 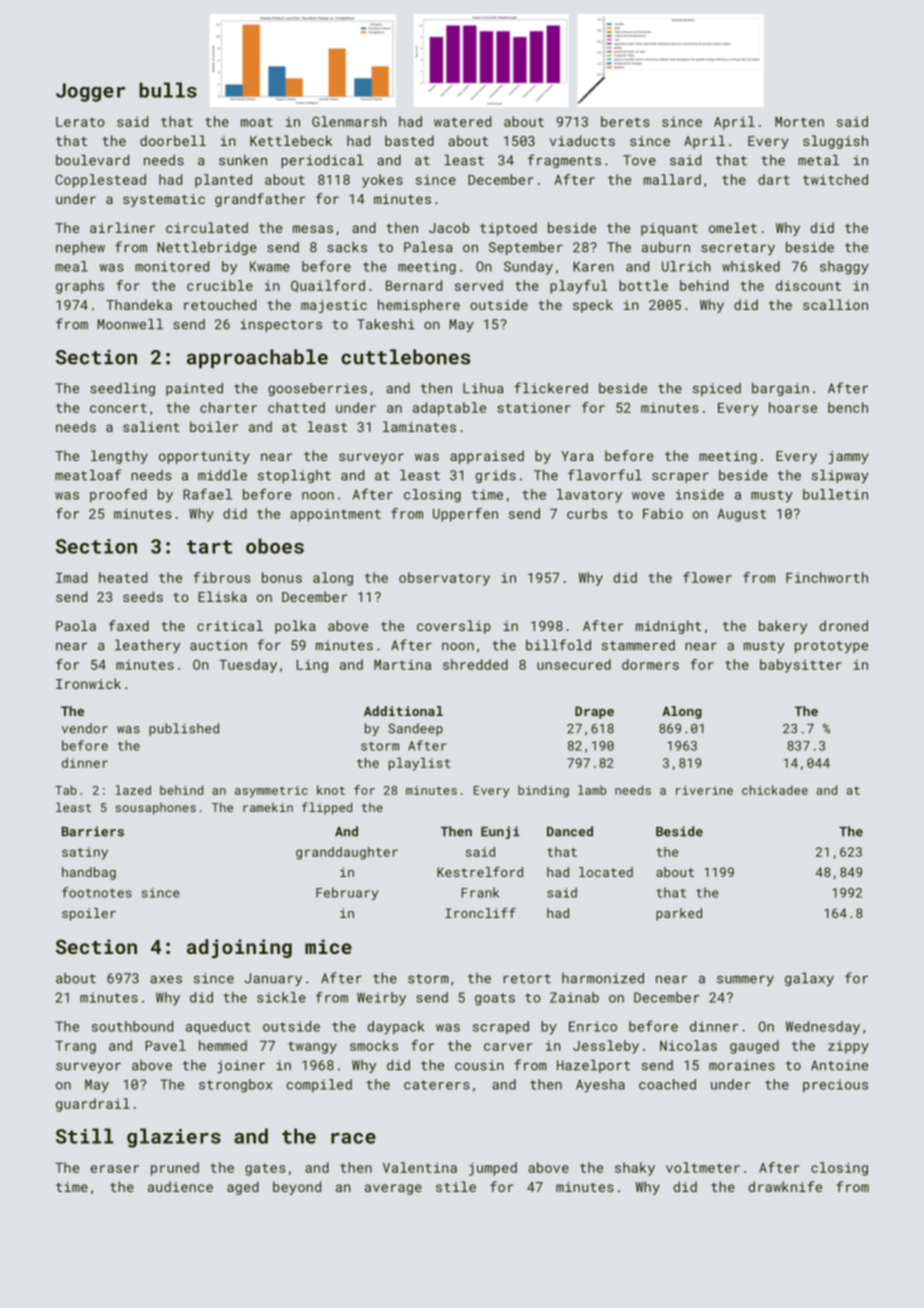 I want to click on cuttlebones, so click(x=405, y=357).
